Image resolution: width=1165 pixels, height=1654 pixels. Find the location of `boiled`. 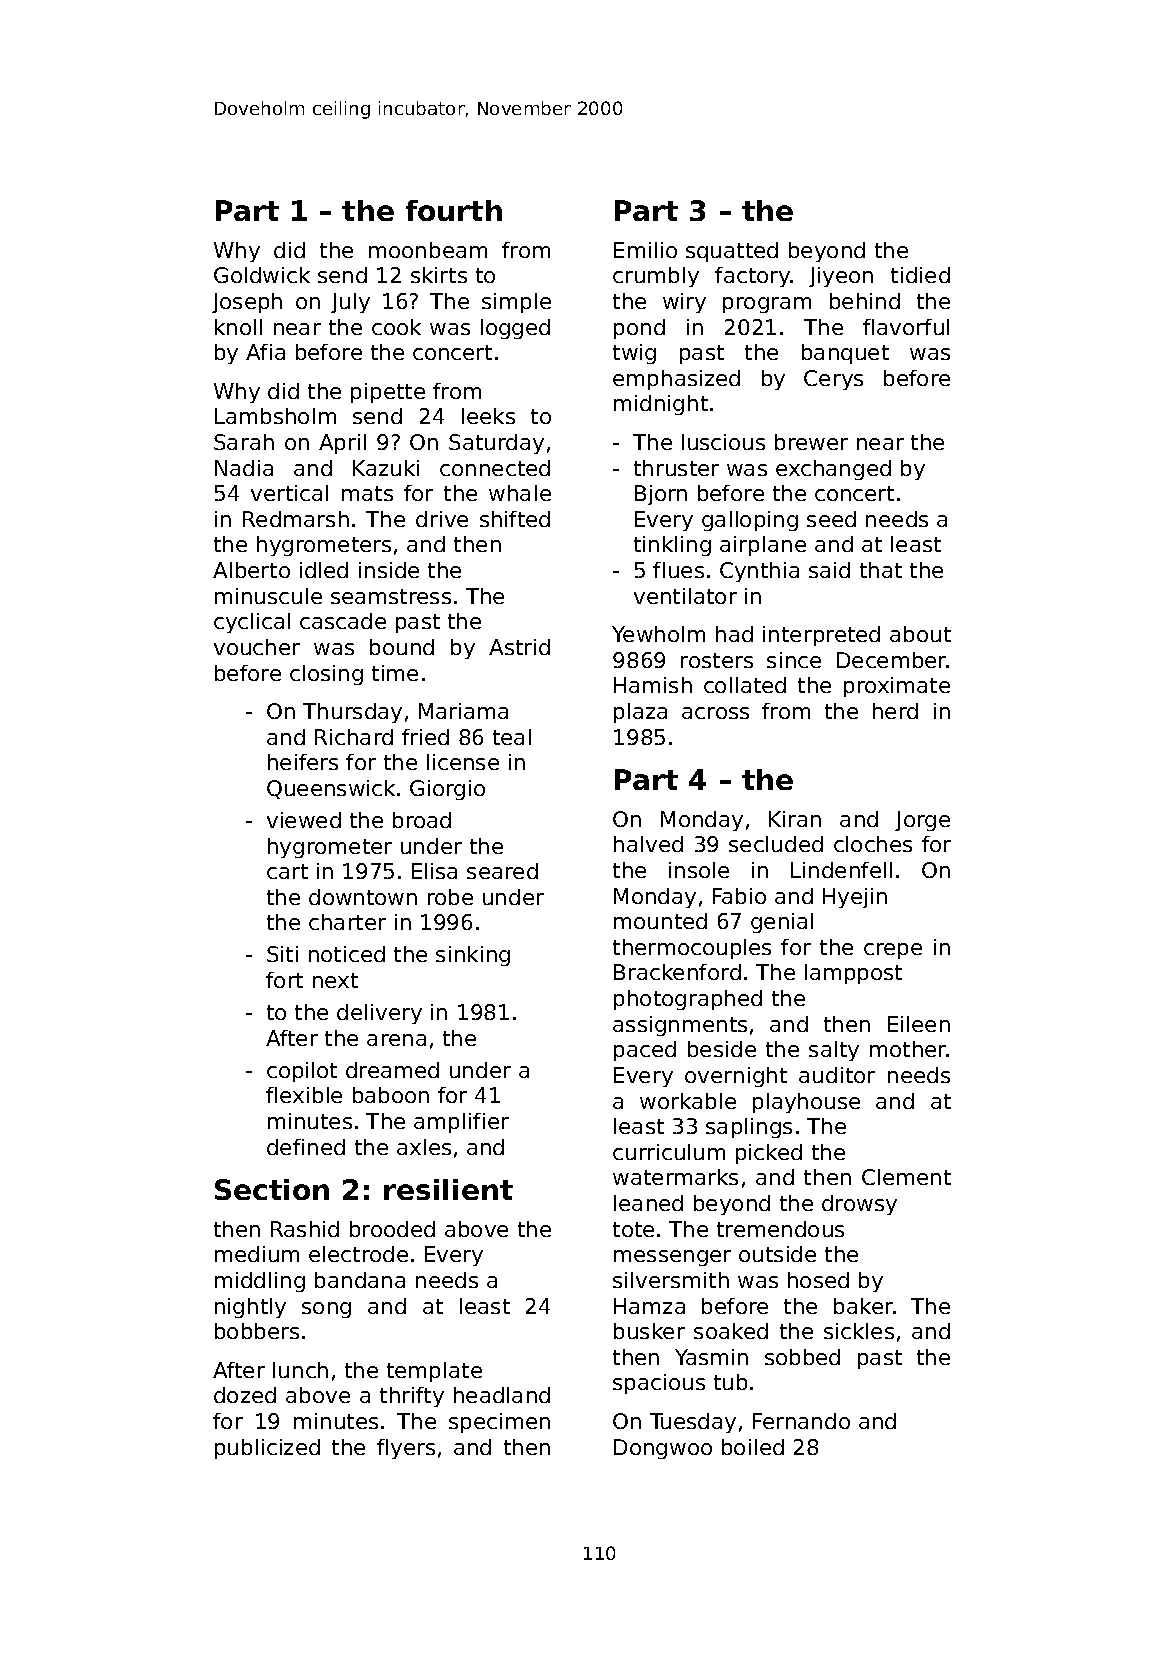

boiled is located at coordinates (753, 1447).
